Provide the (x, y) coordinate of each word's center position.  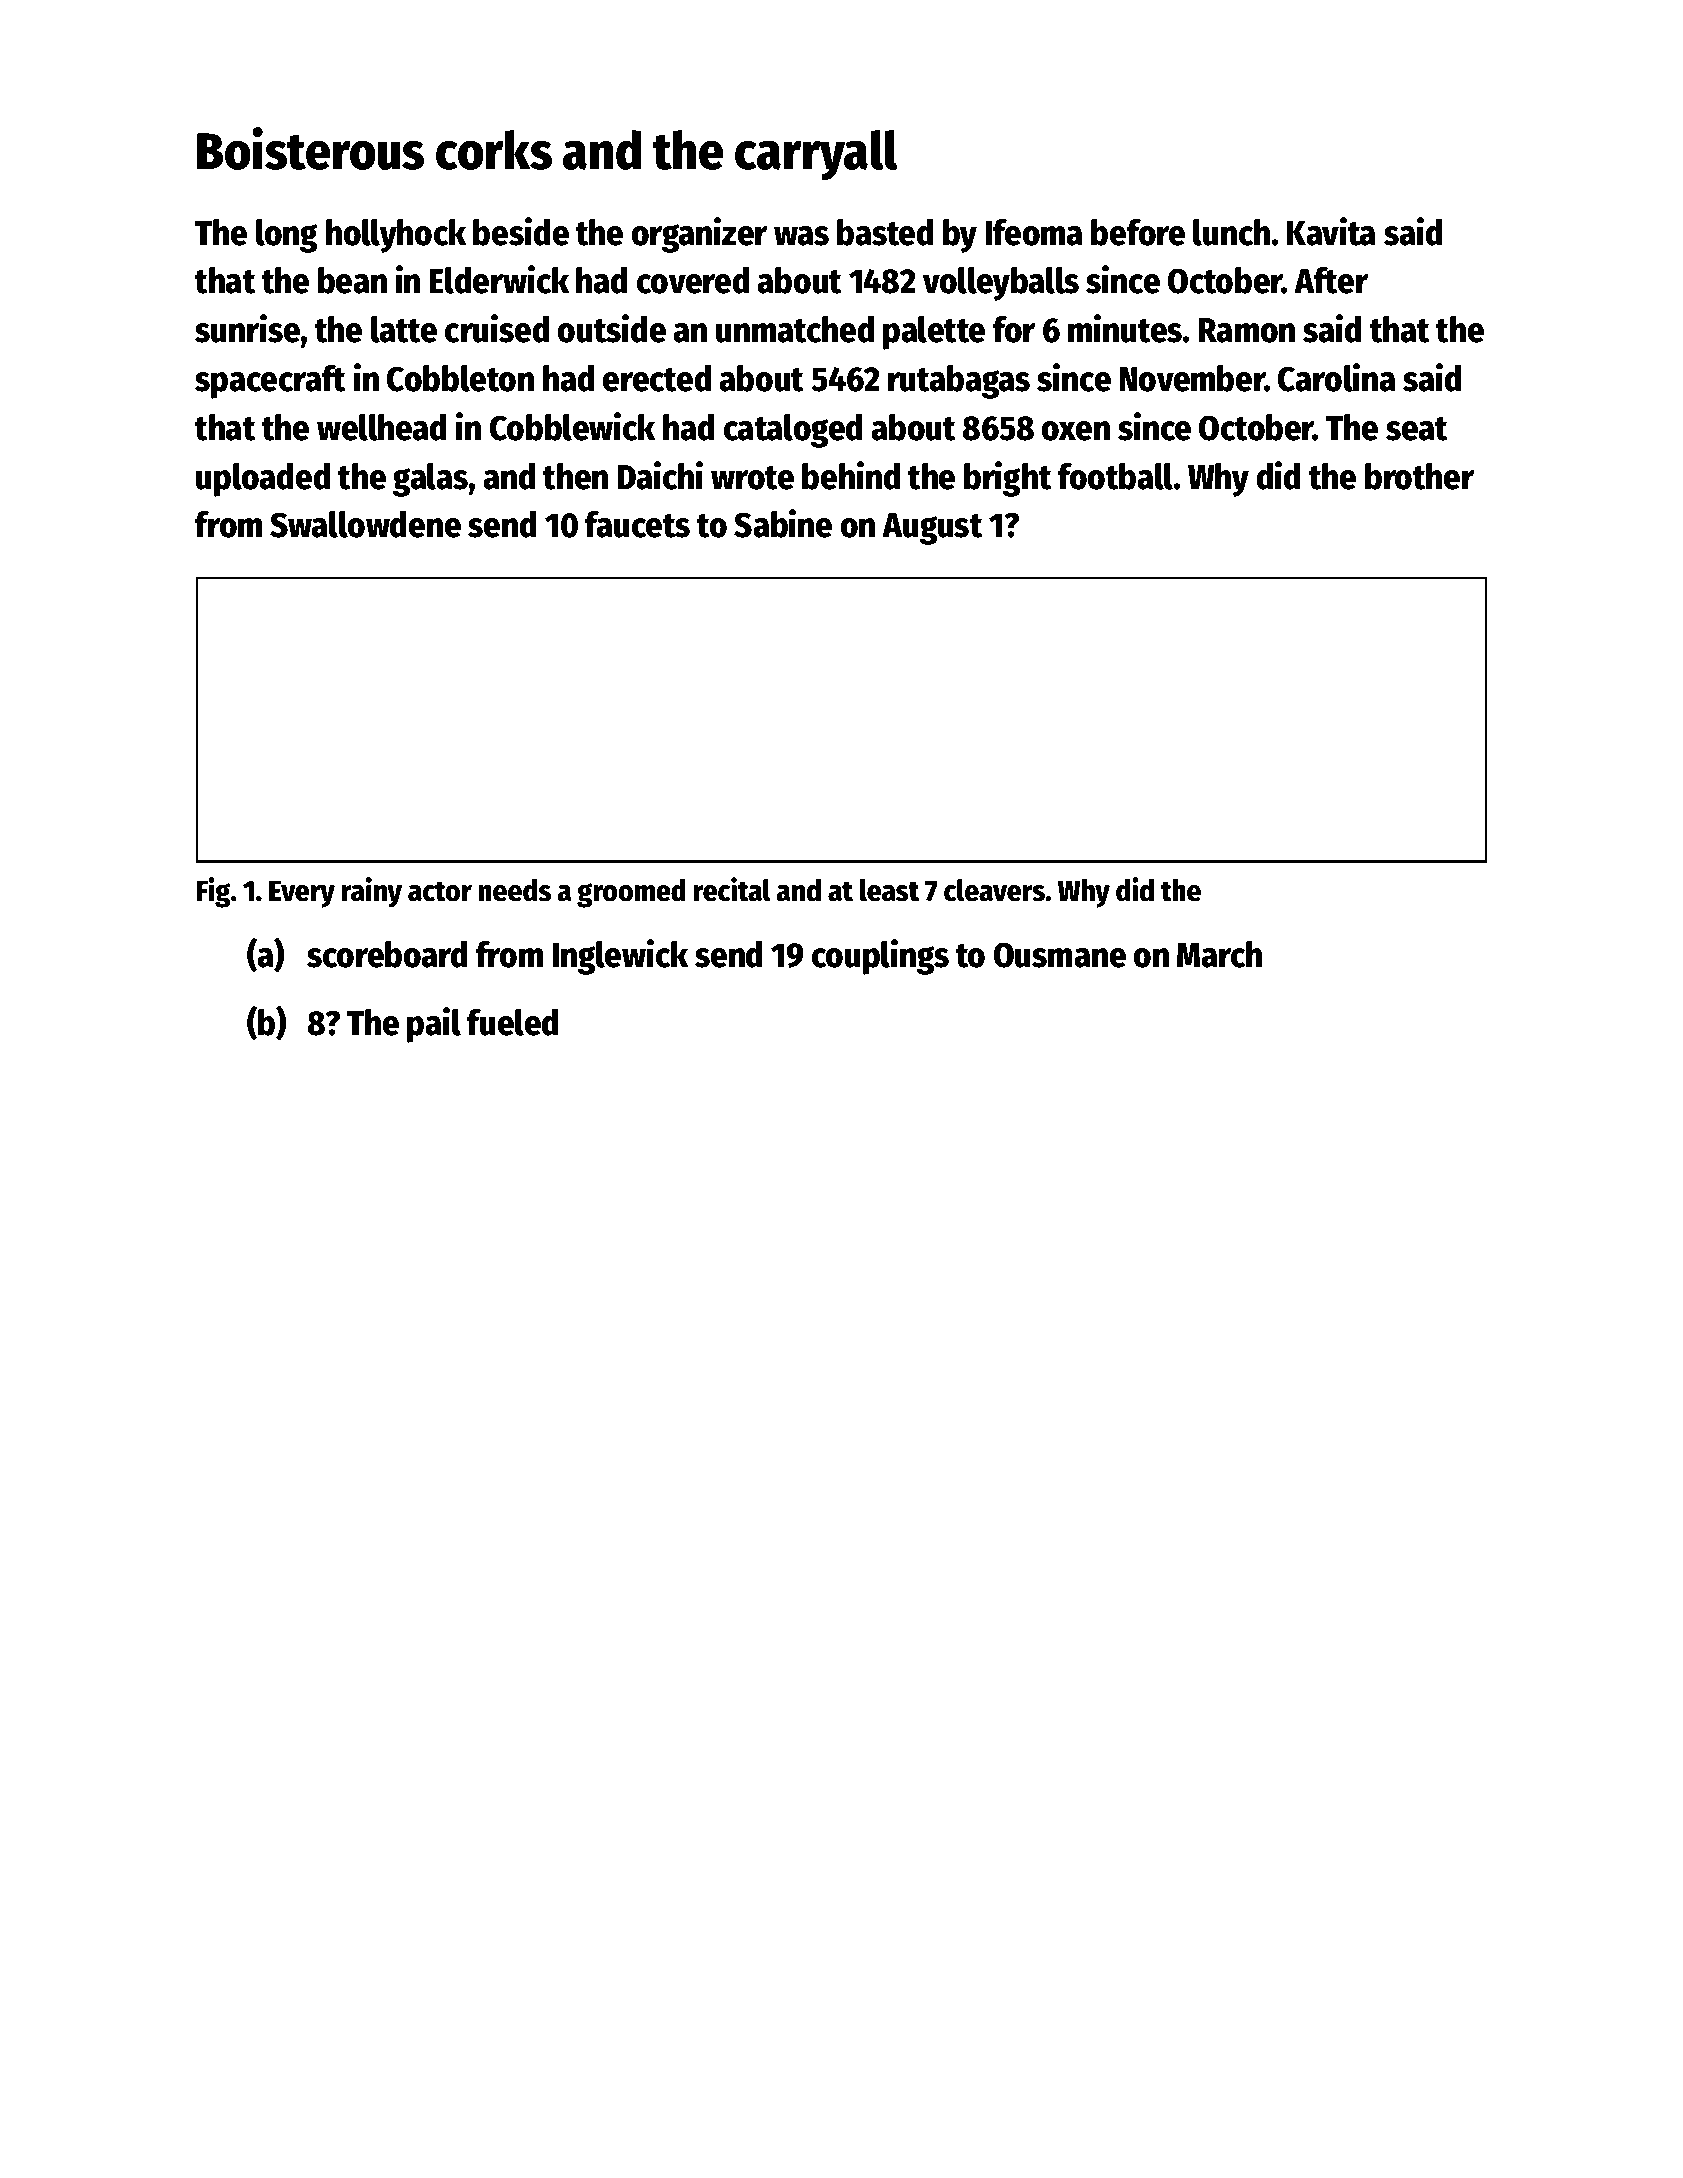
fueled (513, 1022)
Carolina (1337, 377)
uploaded (263, 480)
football (1115, 476)
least (890, 890)
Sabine (783, 523)
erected (657, 378)
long (287, 236)
